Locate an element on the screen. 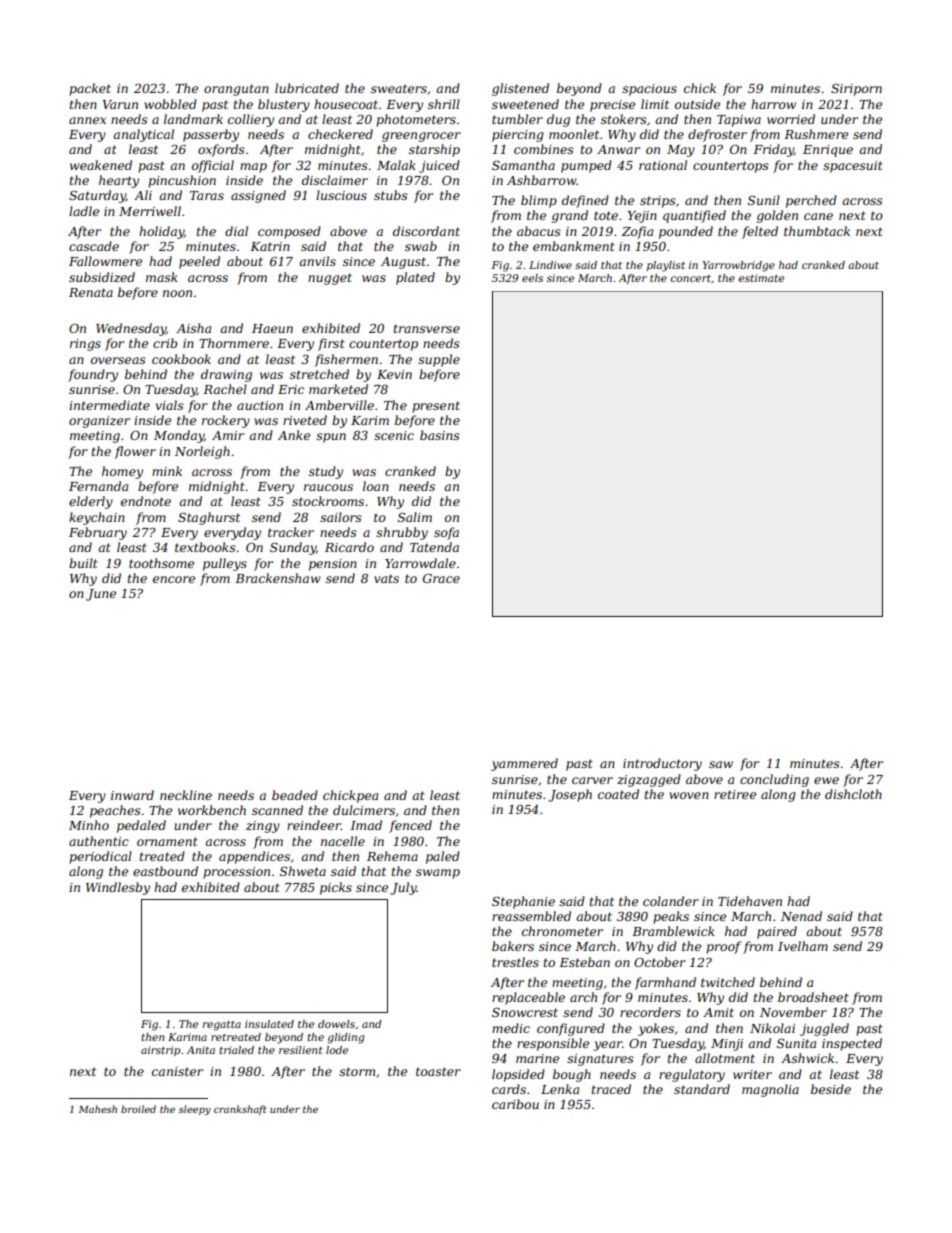 The width and height of the screenshot is (952, 1233). Joseph is located at coordinates (570, 795).
